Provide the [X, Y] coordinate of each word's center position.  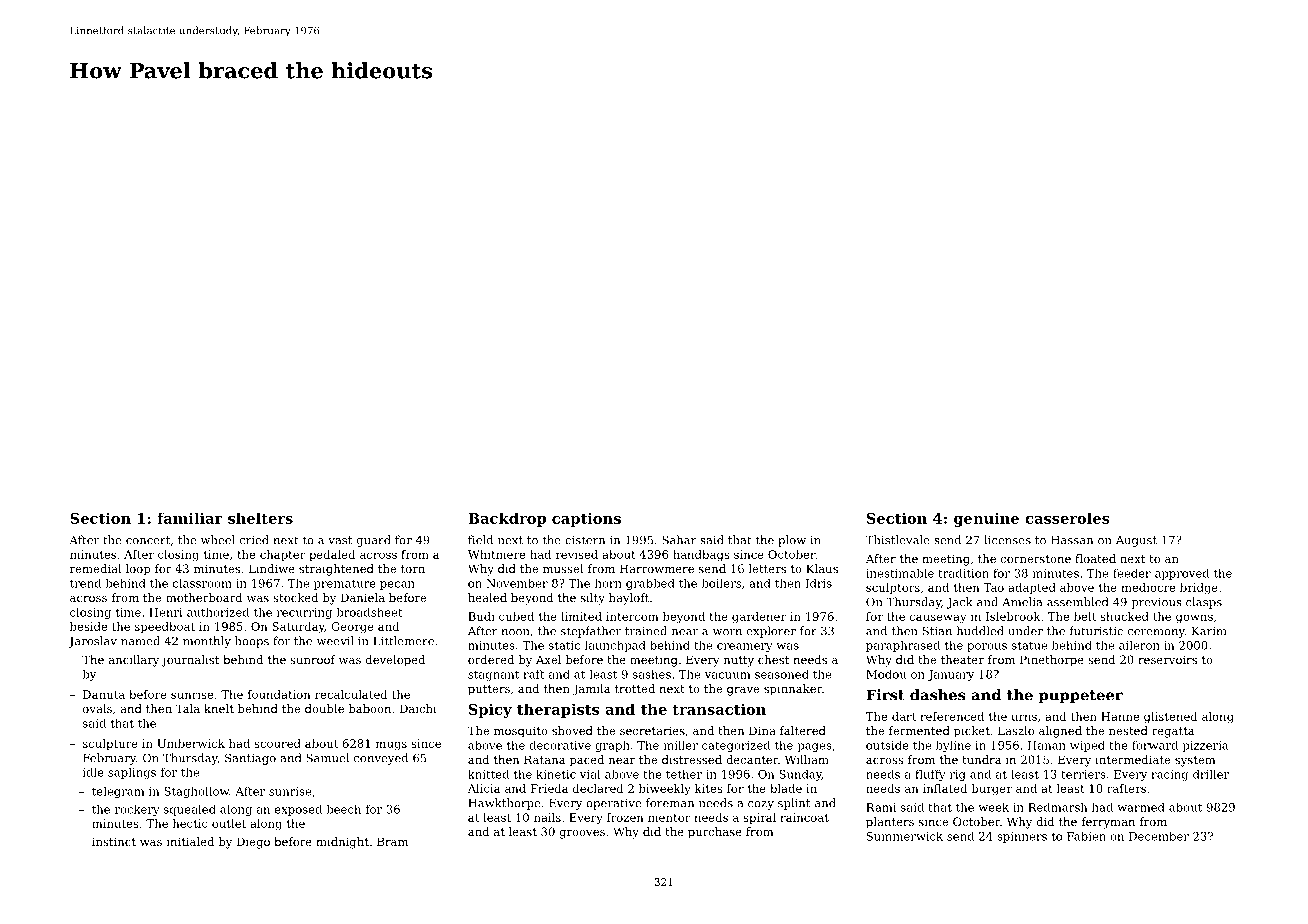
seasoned [782, 674]
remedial [95, 568]
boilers [721, 583]
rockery [137, 810]
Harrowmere [657, 568]
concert [148, 540]
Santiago [250, 759]
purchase [715, 833]
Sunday [800, 775]
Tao [993, 587]
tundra [981, 759]
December [1159, 836]
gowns [1194, 619]
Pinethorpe [1052, 661]
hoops [252, 642]
